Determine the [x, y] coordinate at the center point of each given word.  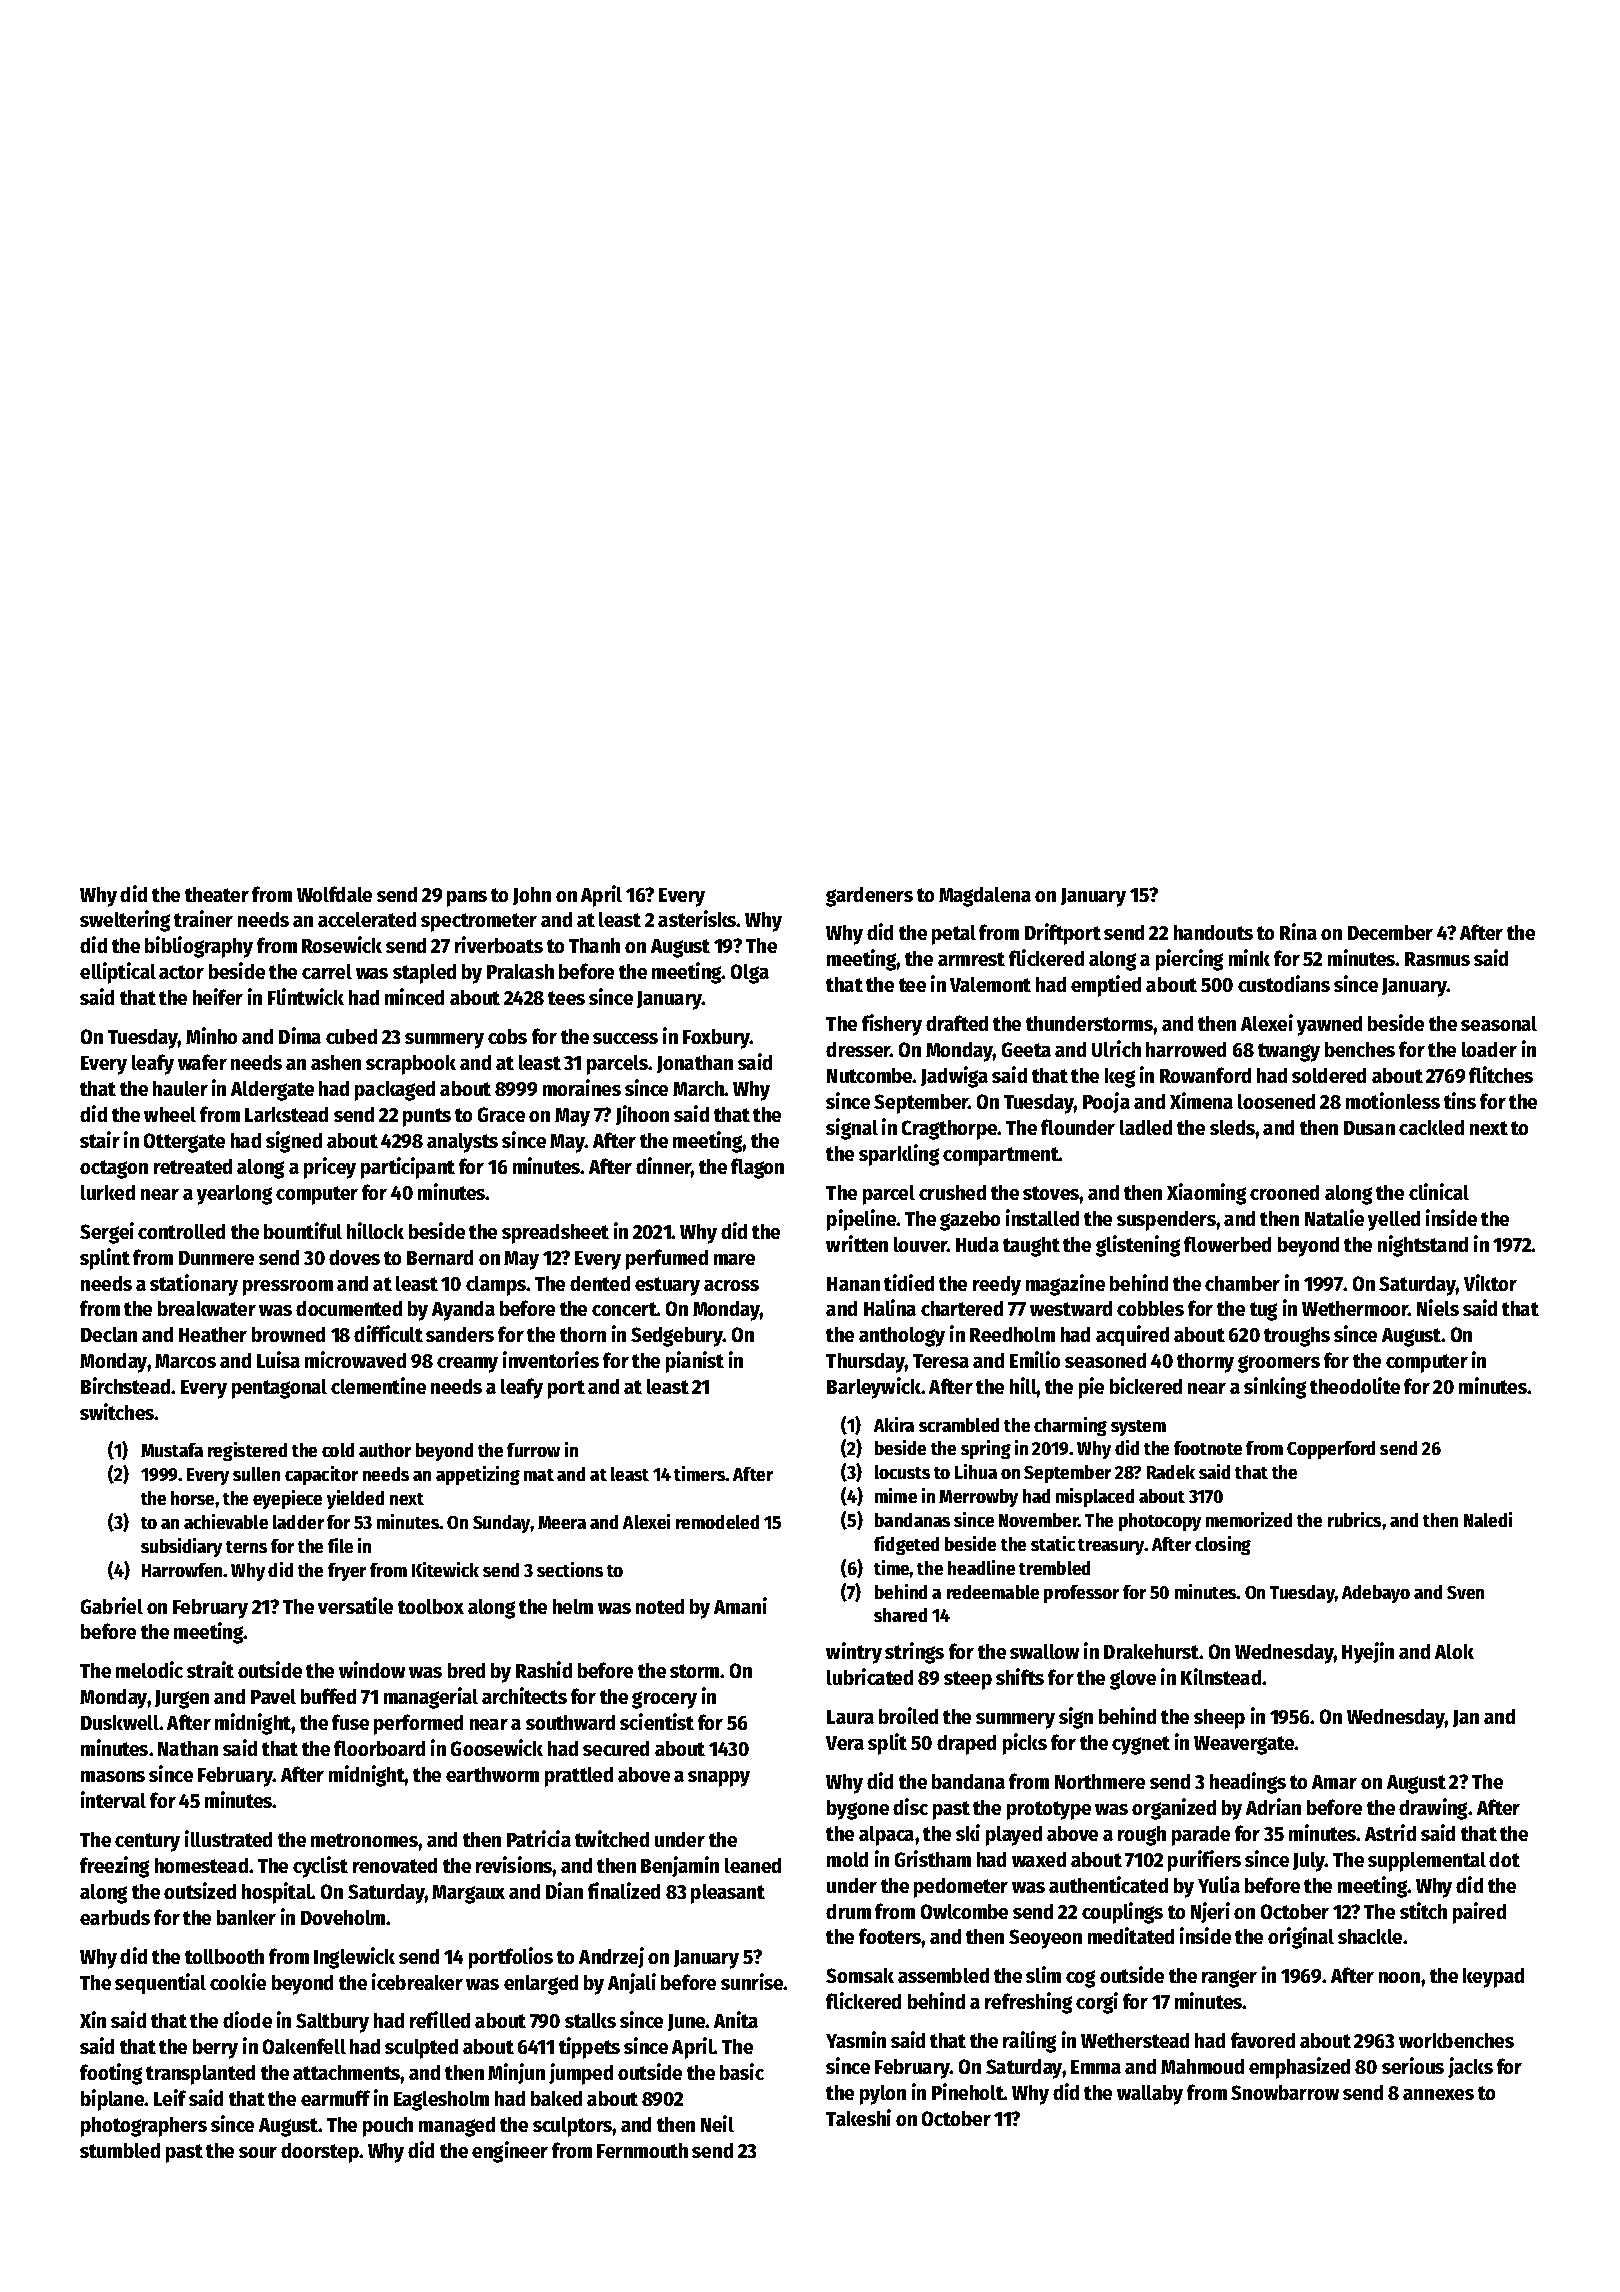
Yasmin [856, 2039]
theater [217, 894]
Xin [93, 2019]
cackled [1431, 1127]
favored [1263, 2040]
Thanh [594, 945]
